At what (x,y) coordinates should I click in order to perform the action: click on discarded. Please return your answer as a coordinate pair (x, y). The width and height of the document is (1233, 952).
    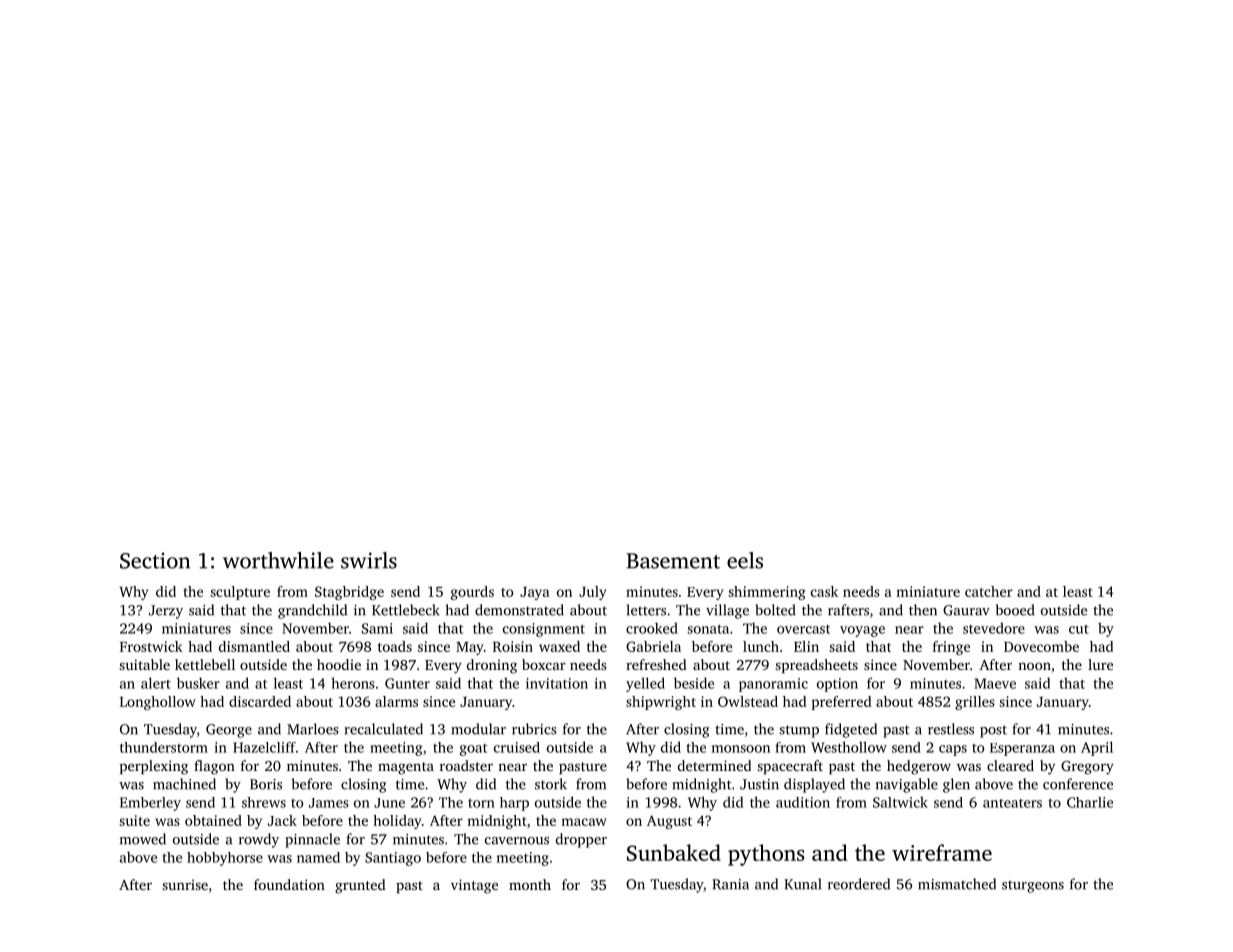
    Looking at the image, I should click on (260, 701).
